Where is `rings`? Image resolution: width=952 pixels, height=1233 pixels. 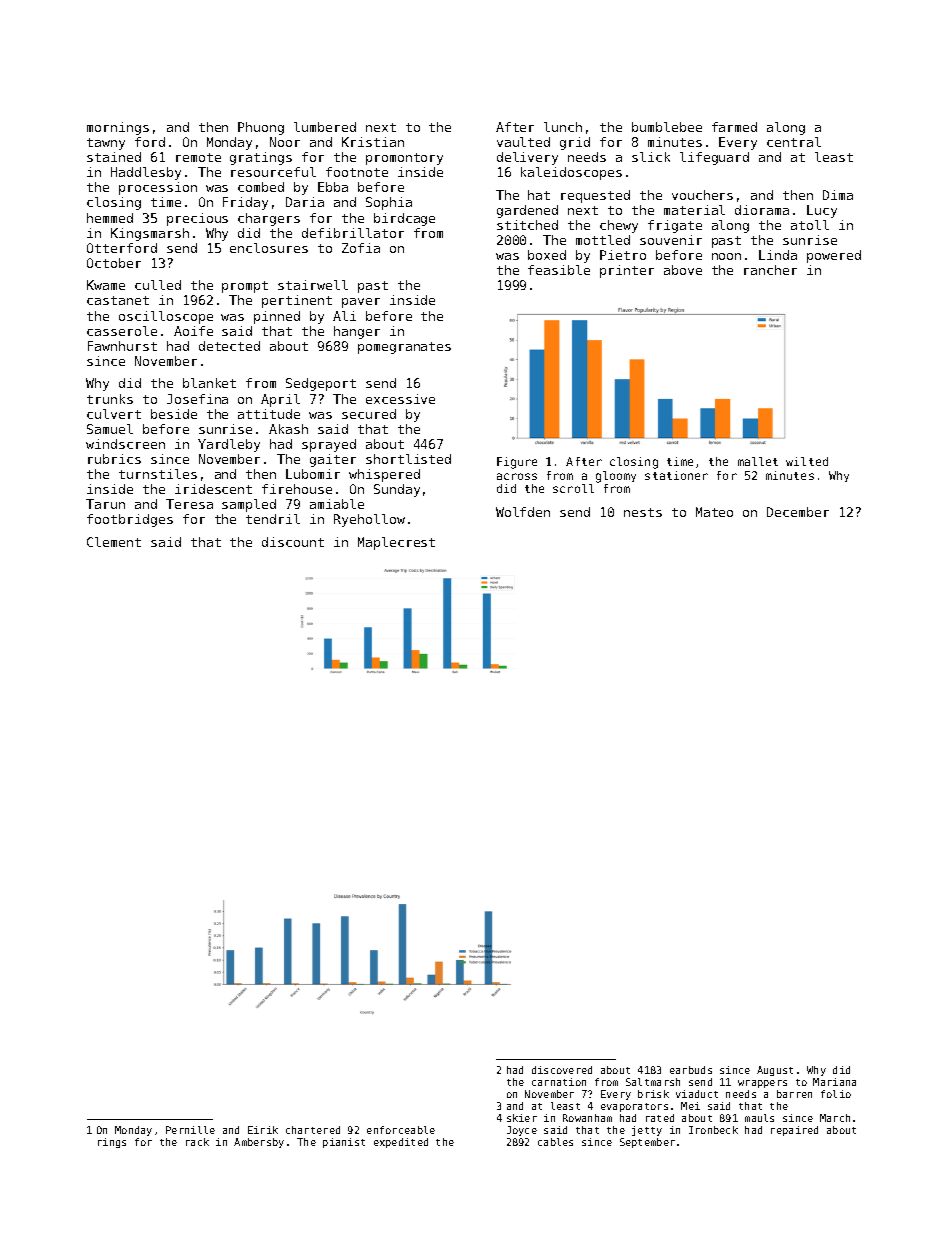
rings is located at coordinates (112, 1143).
